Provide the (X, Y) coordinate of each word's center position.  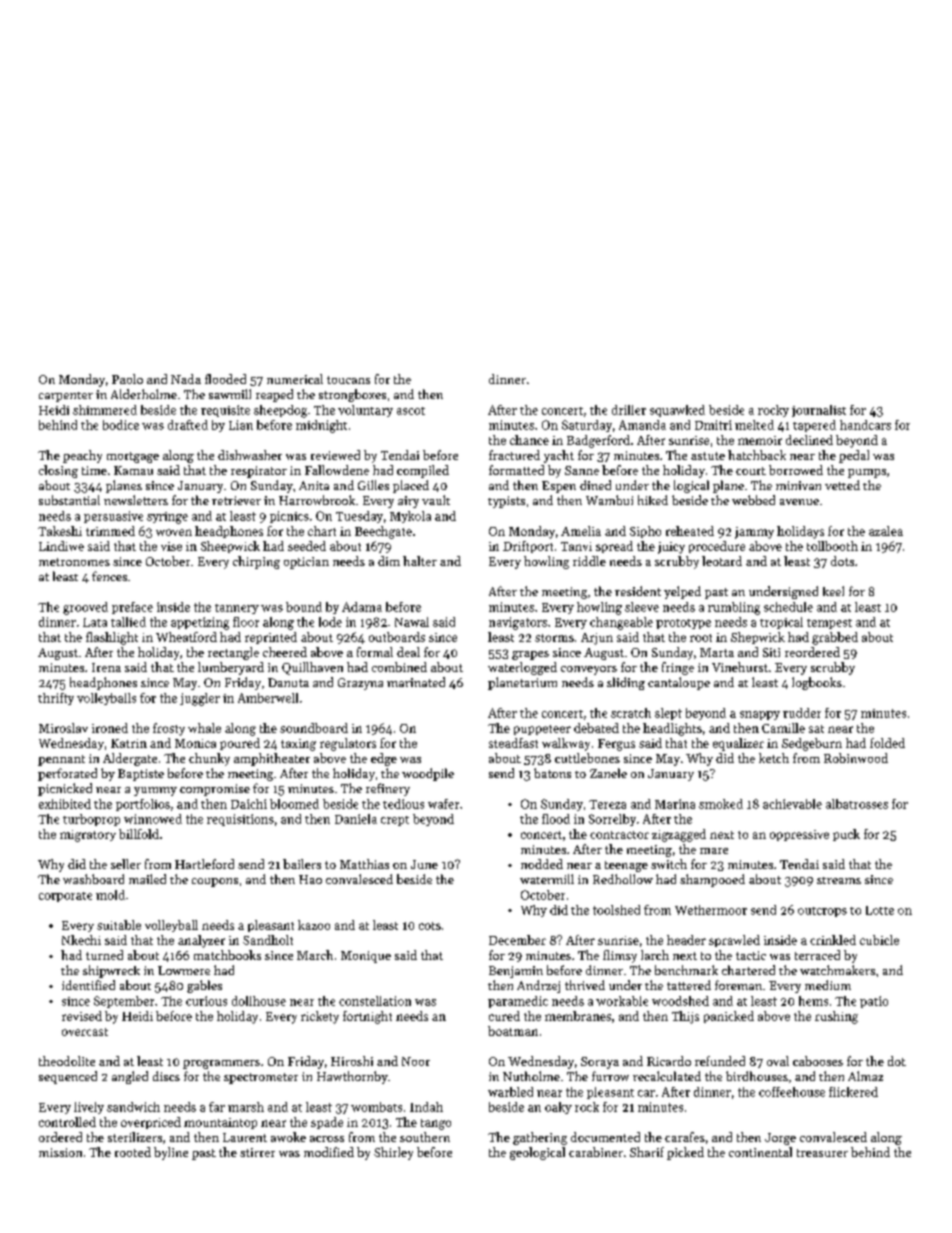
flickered (853, 1092)
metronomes (74, 562)
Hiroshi (352, 1061)
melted (754, 425)
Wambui (609, 500)
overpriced (151, 1123)
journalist (819, 411)
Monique (366, 957)
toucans (348, 380)
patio (874, 1002)
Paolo (127, 379)
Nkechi (81, 940)
